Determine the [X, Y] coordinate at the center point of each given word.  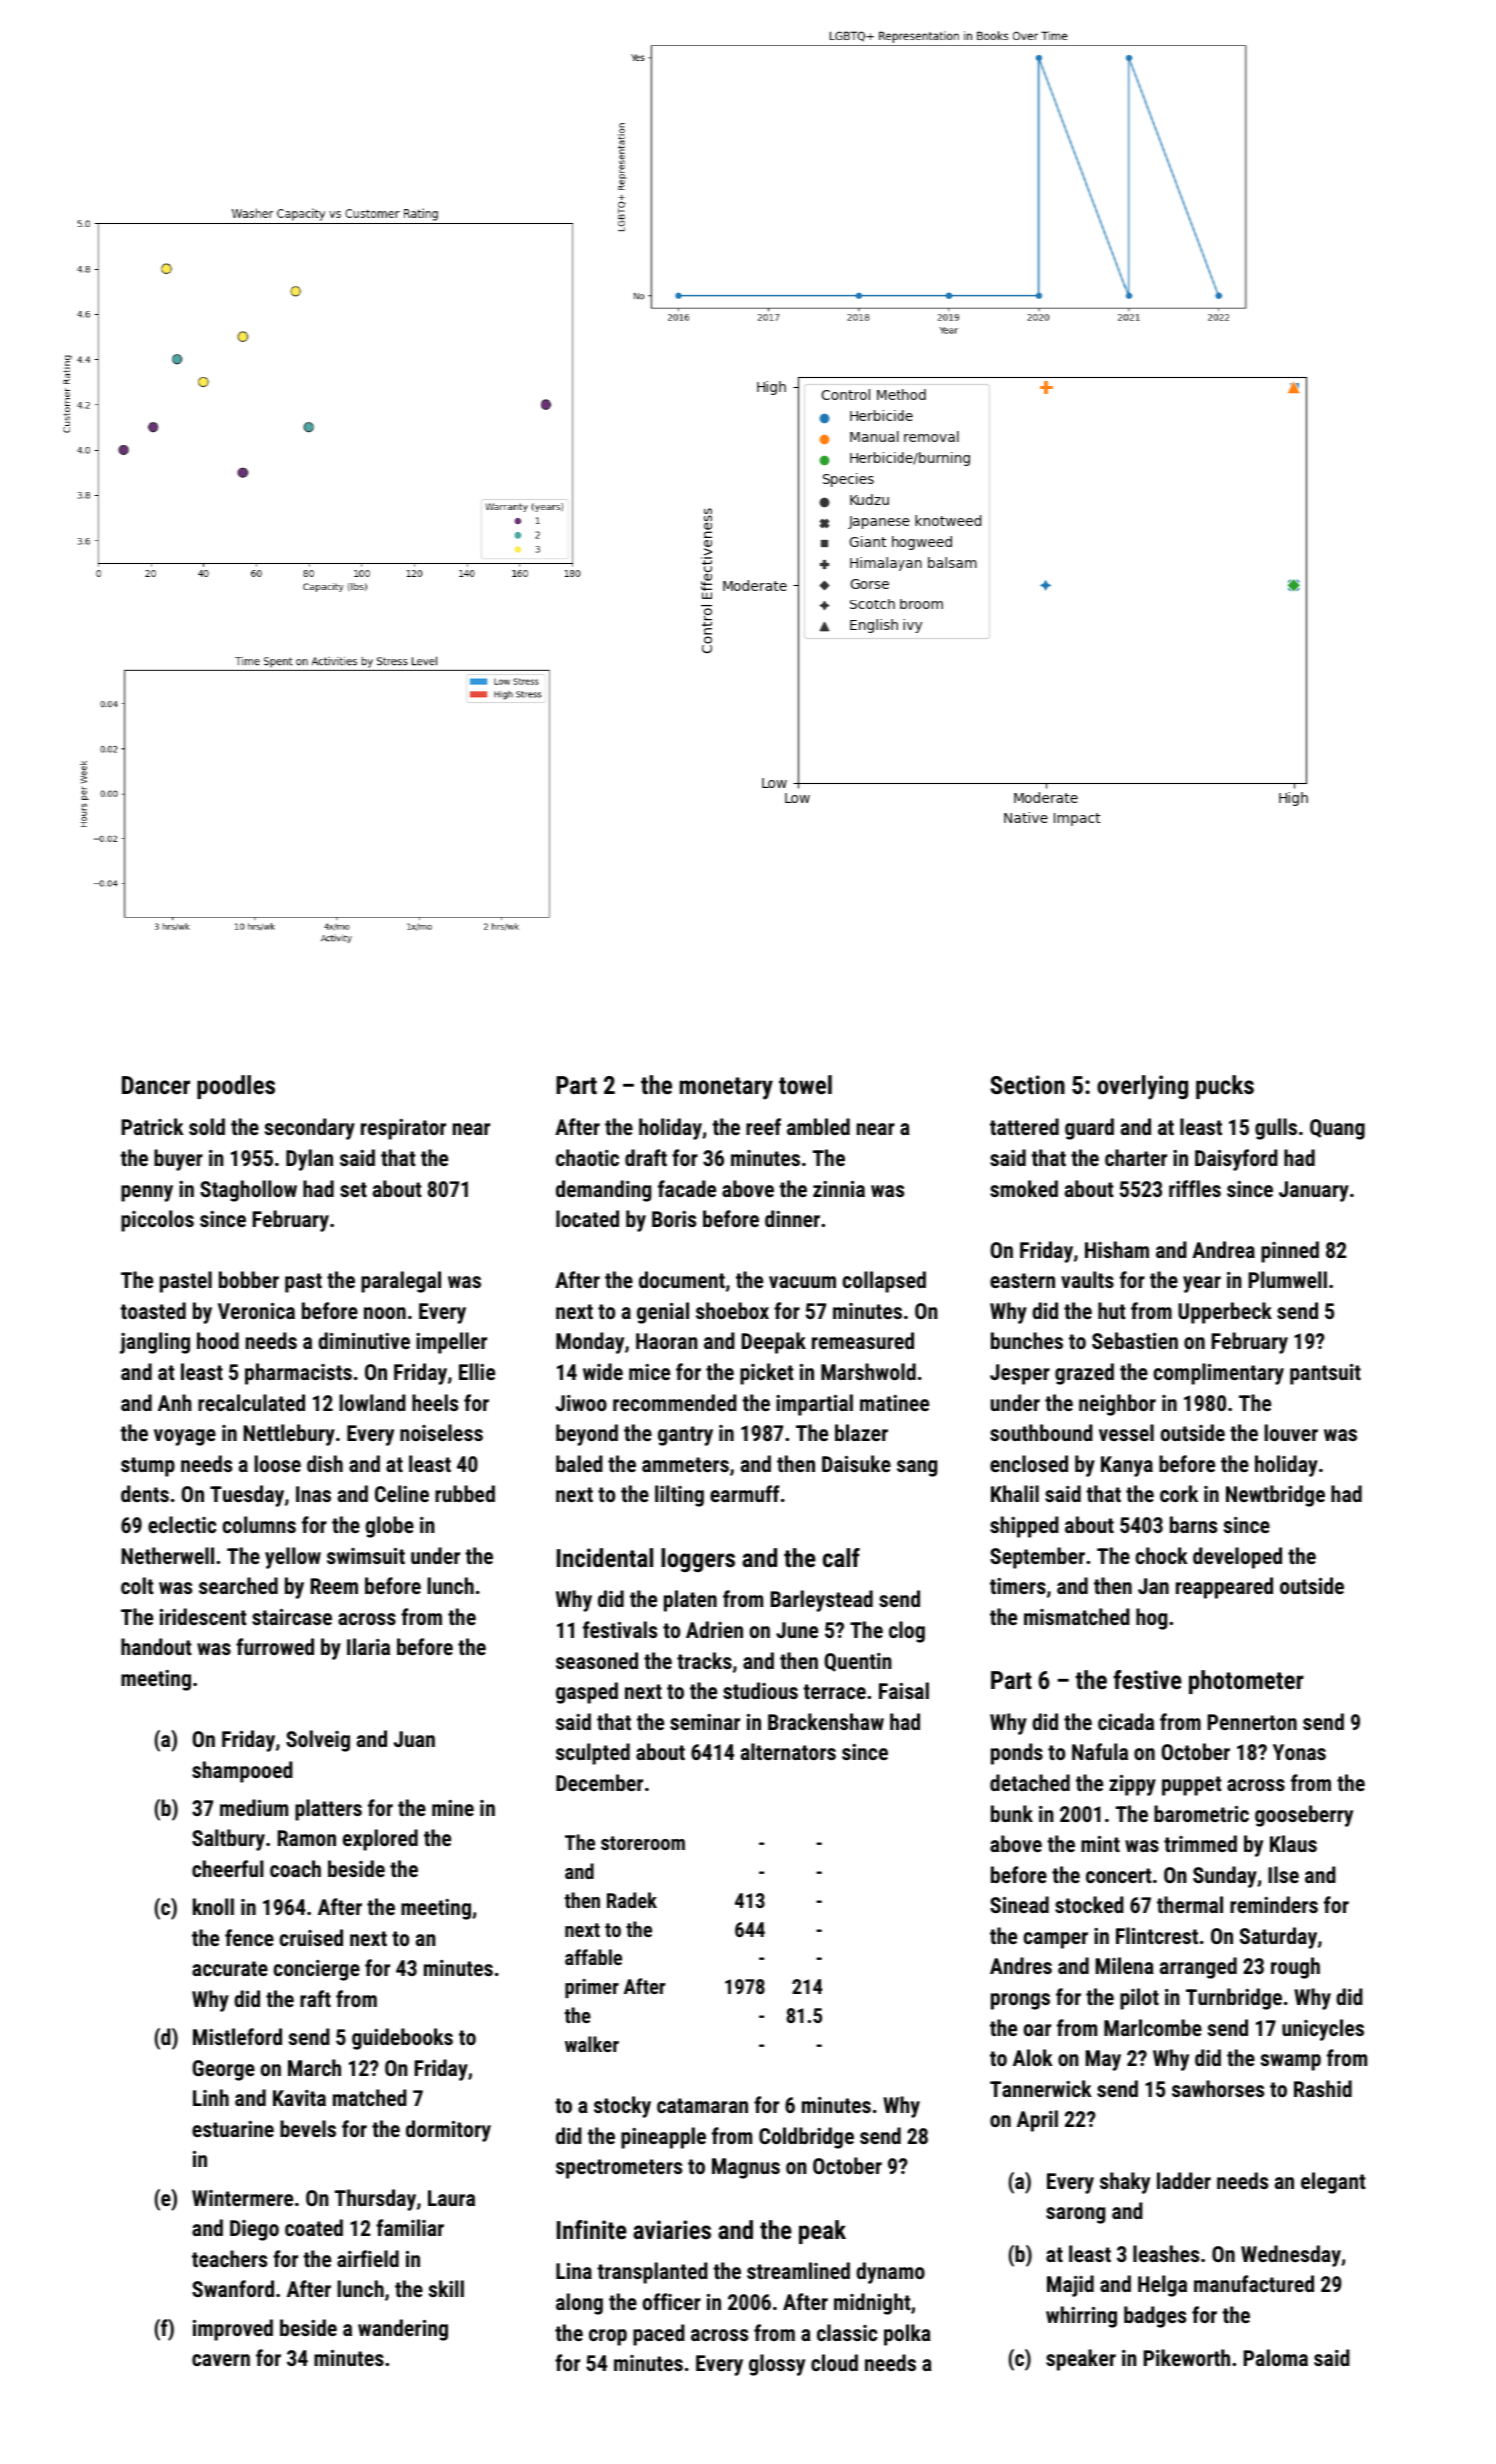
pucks [1225, 1087]
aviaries [672, 2229]
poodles [236, 1087]
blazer [861, 1432]
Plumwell [1288, 1279]
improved [233, 2330]
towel [805, 1084]
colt [137, 1585]
